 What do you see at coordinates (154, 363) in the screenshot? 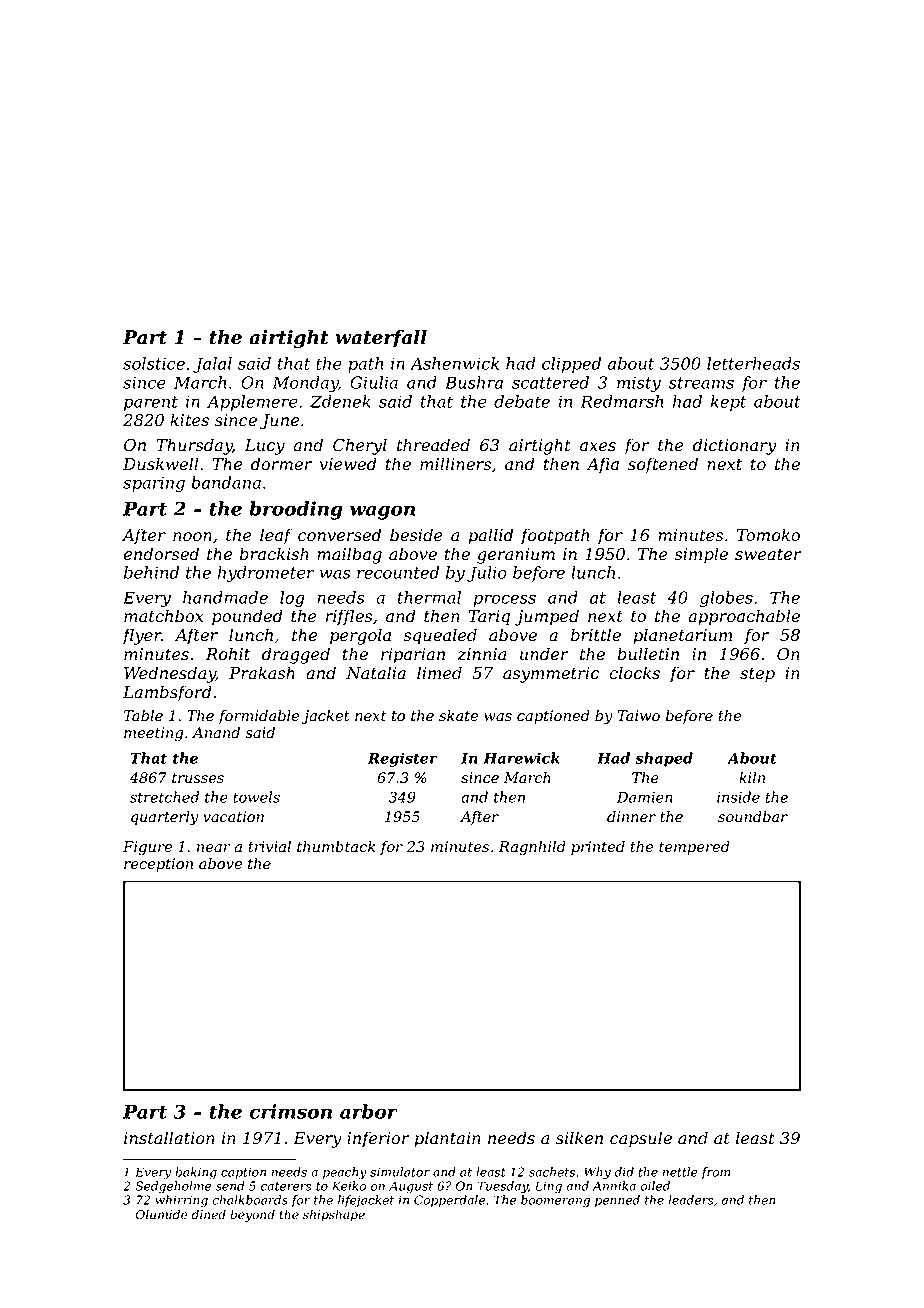
I see `solstice` at bounding box center [154, 363].
